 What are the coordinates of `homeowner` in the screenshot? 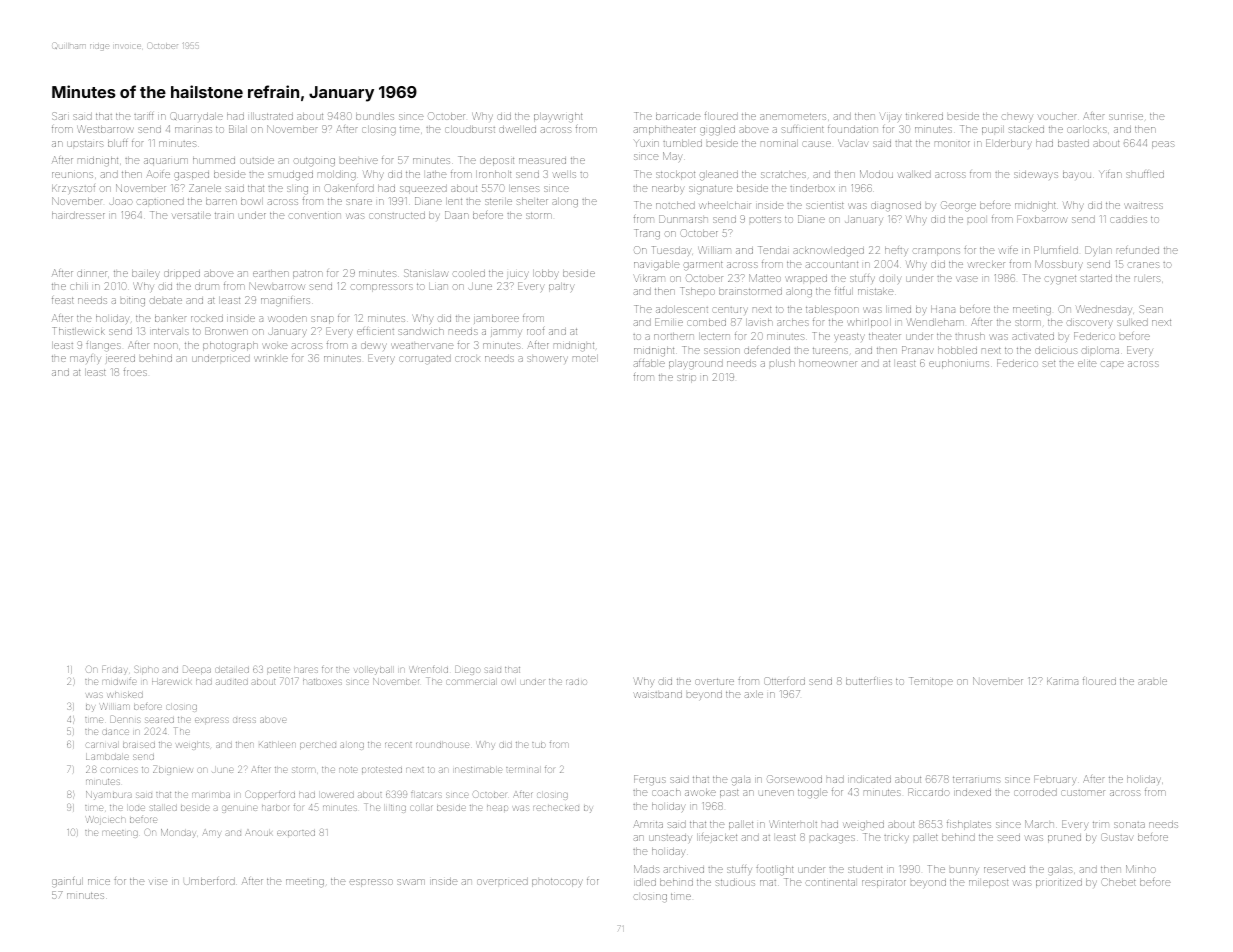 It's located at (828, 363).
